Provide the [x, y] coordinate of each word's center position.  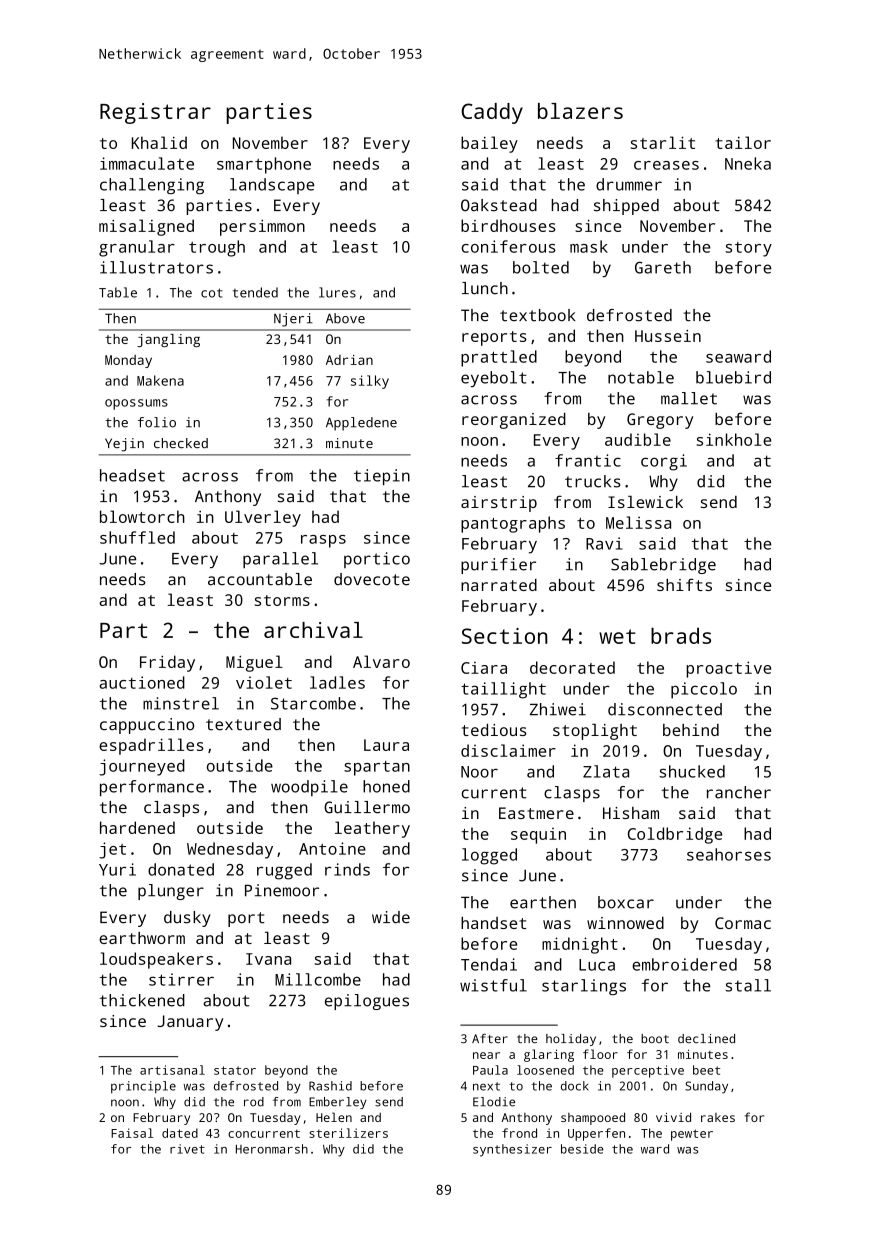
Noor [479, 772]
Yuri [117, 869]
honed [386, 786]
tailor [743, 142]
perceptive [648, 1071]
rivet [187, 1149]
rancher [739, 792]
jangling [168, 340]
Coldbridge [675, 835]
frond [519, 1133]
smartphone [264, 165]
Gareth [663, 267]
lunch [485, 288]
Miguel [254, 663]
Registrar [155, 113]
